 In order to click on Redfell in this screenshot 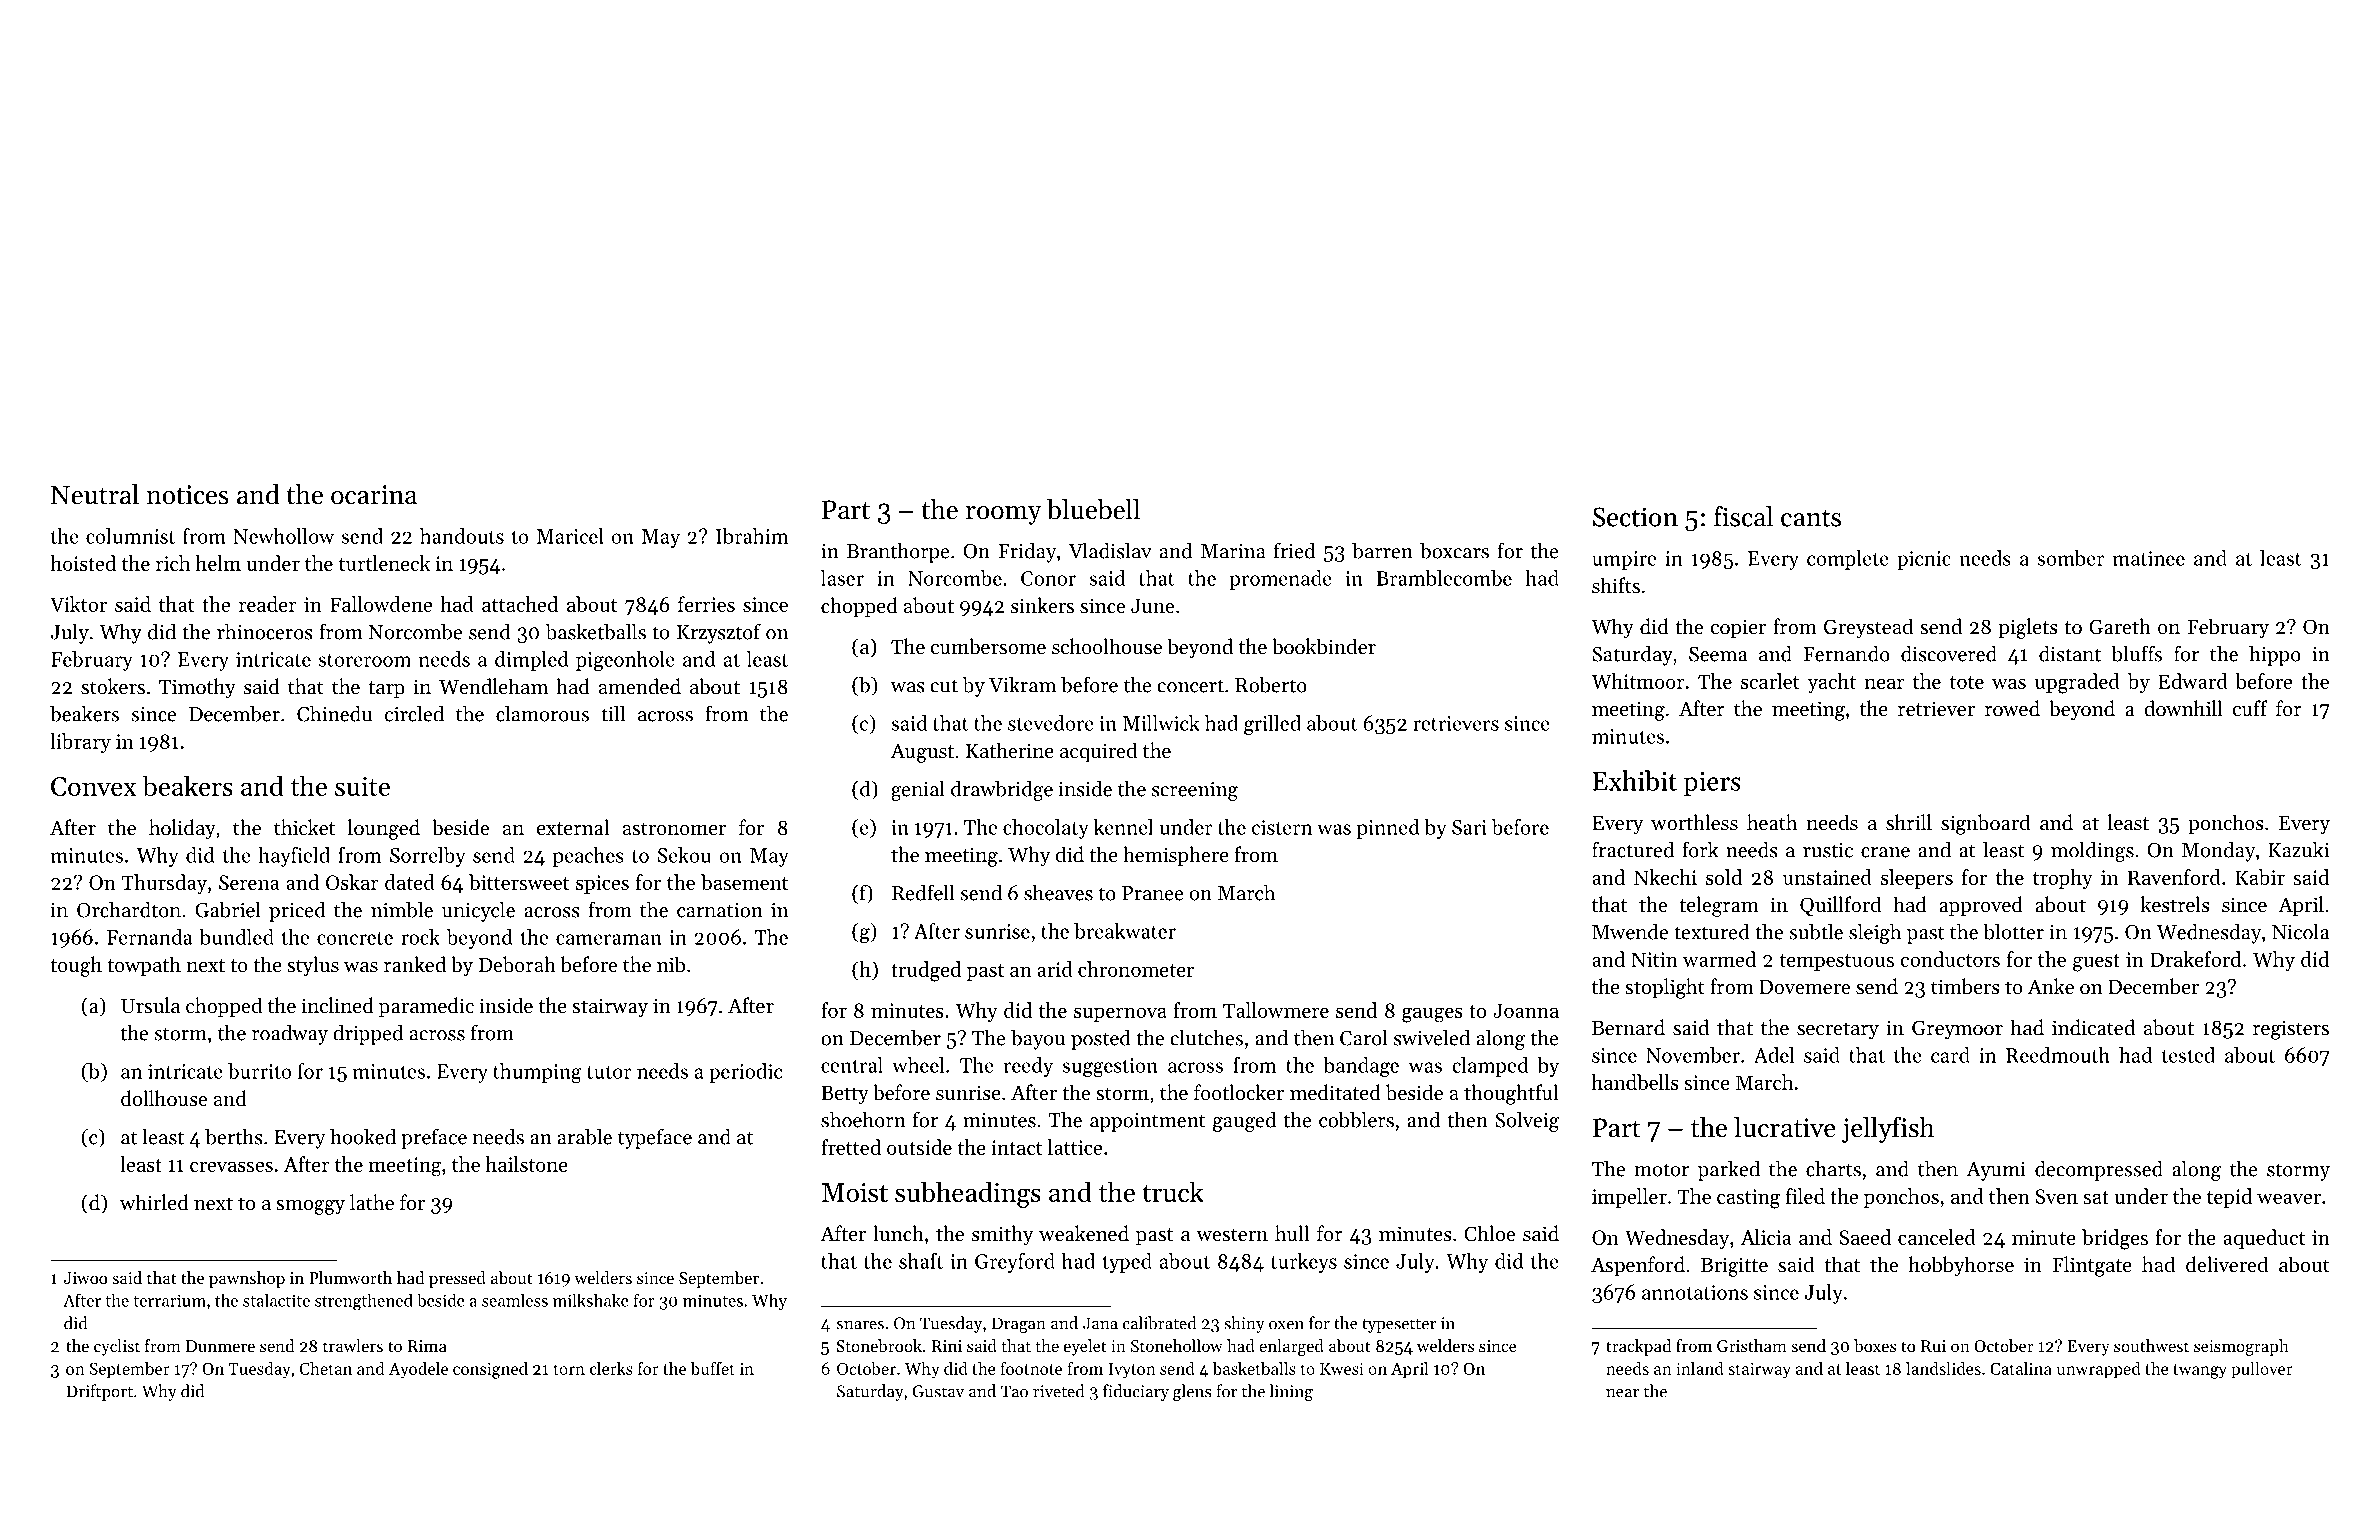, I will do `click(923, 892)`.
